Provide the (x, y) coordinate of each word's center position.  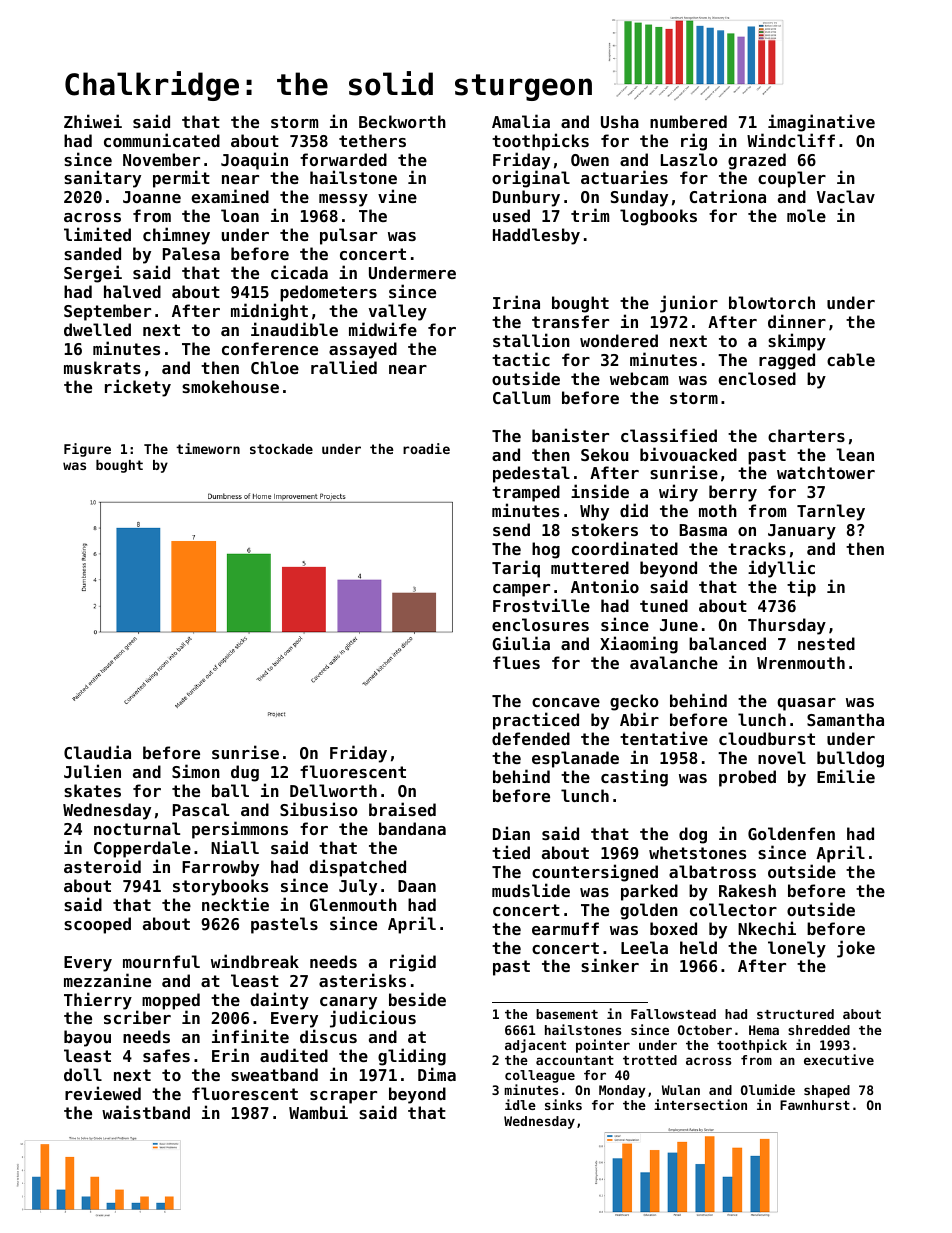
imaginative (821, 123)
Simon (196, 771)
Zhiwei (93, 121)
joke (856, 949)
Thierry (98, 1001)
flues (516, 662)
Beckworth (402, 121)
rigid (413, 963)
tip (801, 588)
